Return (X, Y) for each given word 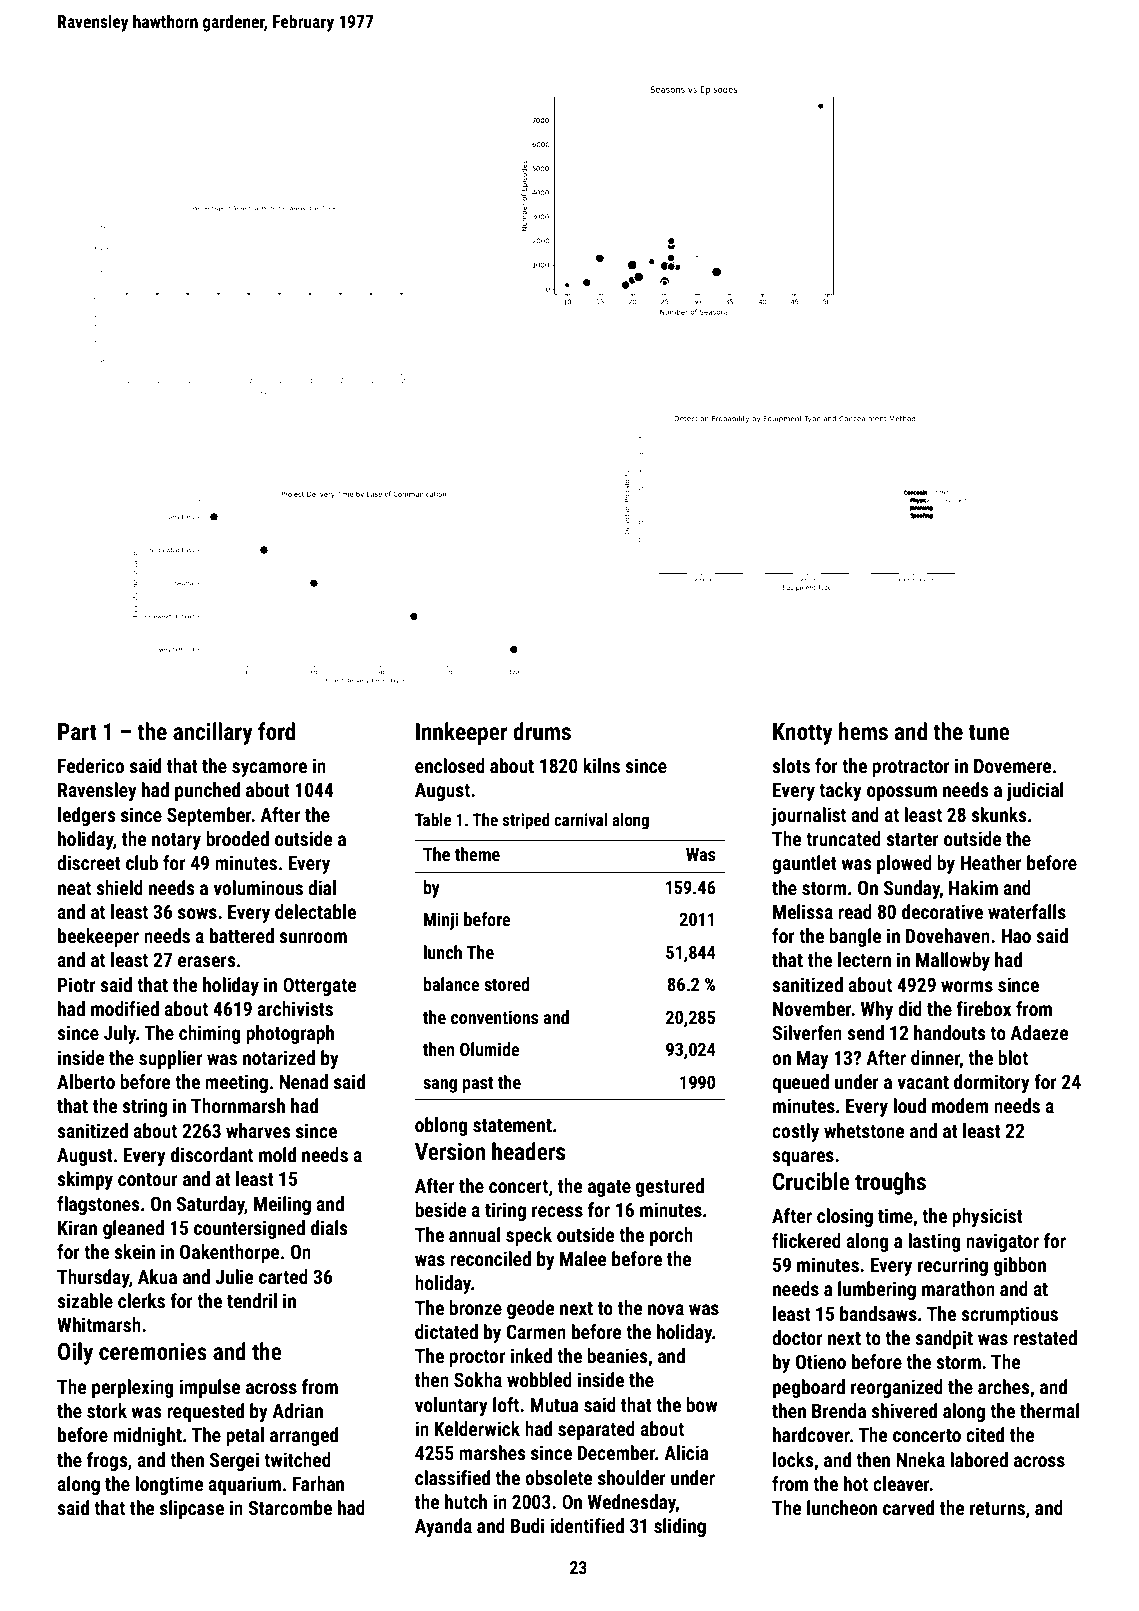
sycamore (269, 769)
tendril (252, 1300)
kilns (601, 765)
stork (107, 1410)
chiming (210, 1034)
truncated (843, 838)
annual (474, 1234)
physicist (987, 1217)
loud (909, 1105)
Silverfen (807, 1032)
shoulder (632, 1477)
